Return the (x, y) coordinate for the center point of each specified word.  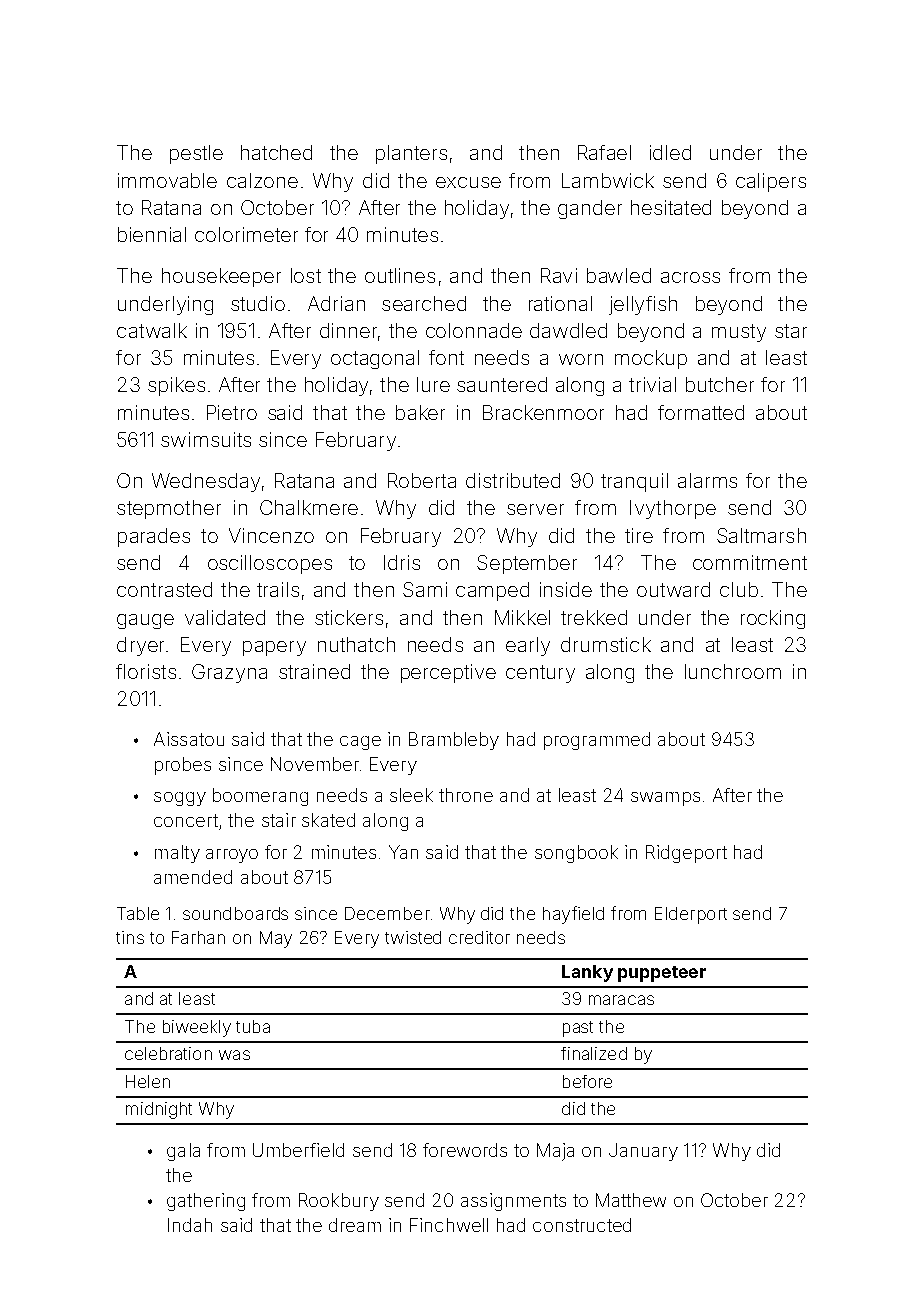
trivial (652, 384)
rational (560, 303)
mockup (651, 359)
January (643, 1152)
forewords (465, 1150)
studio (258, 303)
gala (183, 1152)
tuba (253, 1026)
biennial (152, 234)
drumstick (606, 644)
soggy (180, 799)
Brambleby (454, 741)
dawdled (568, 330)
